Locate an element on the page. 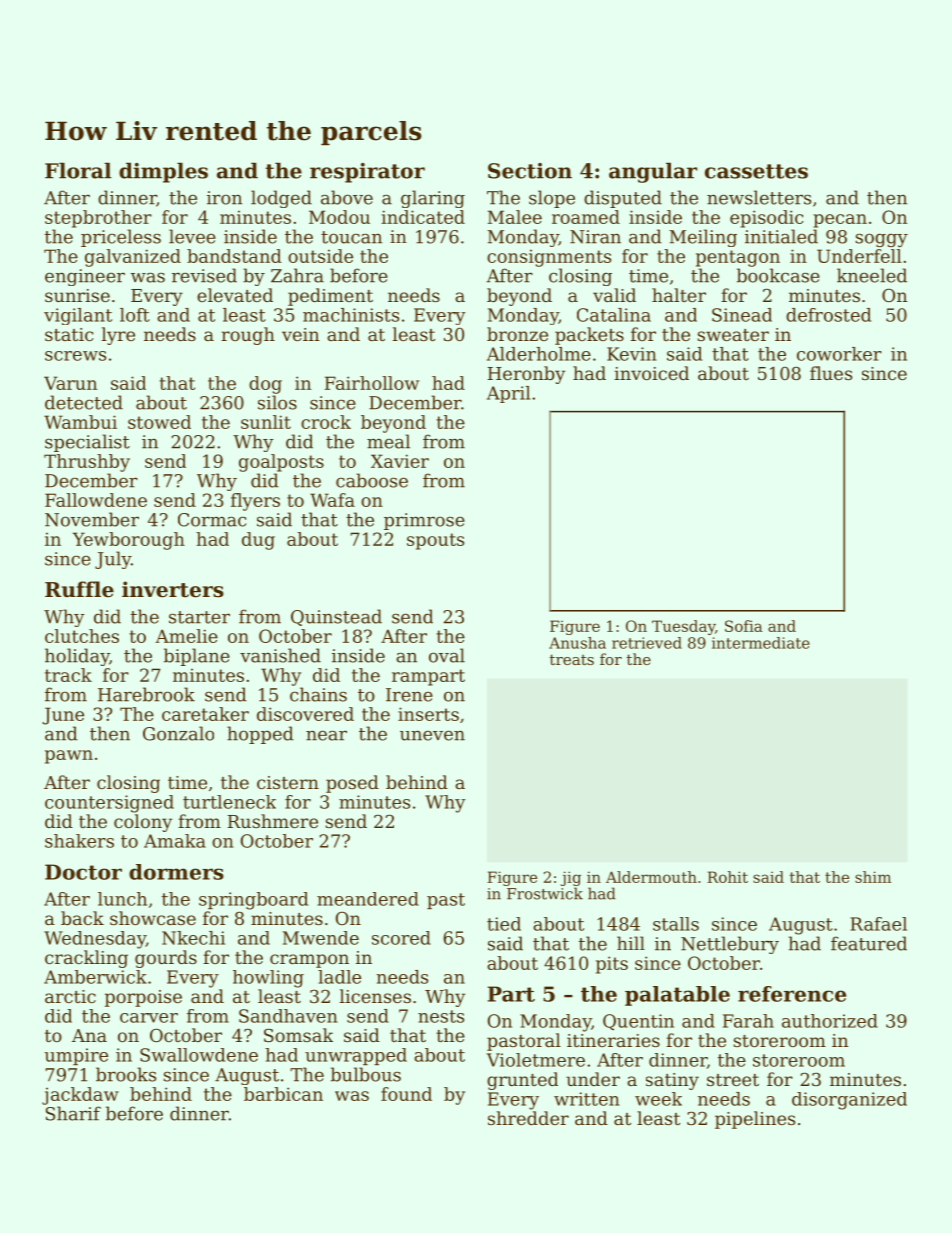 The image size is (952, 1233). Sofia is located at coordinates (744, 626).
